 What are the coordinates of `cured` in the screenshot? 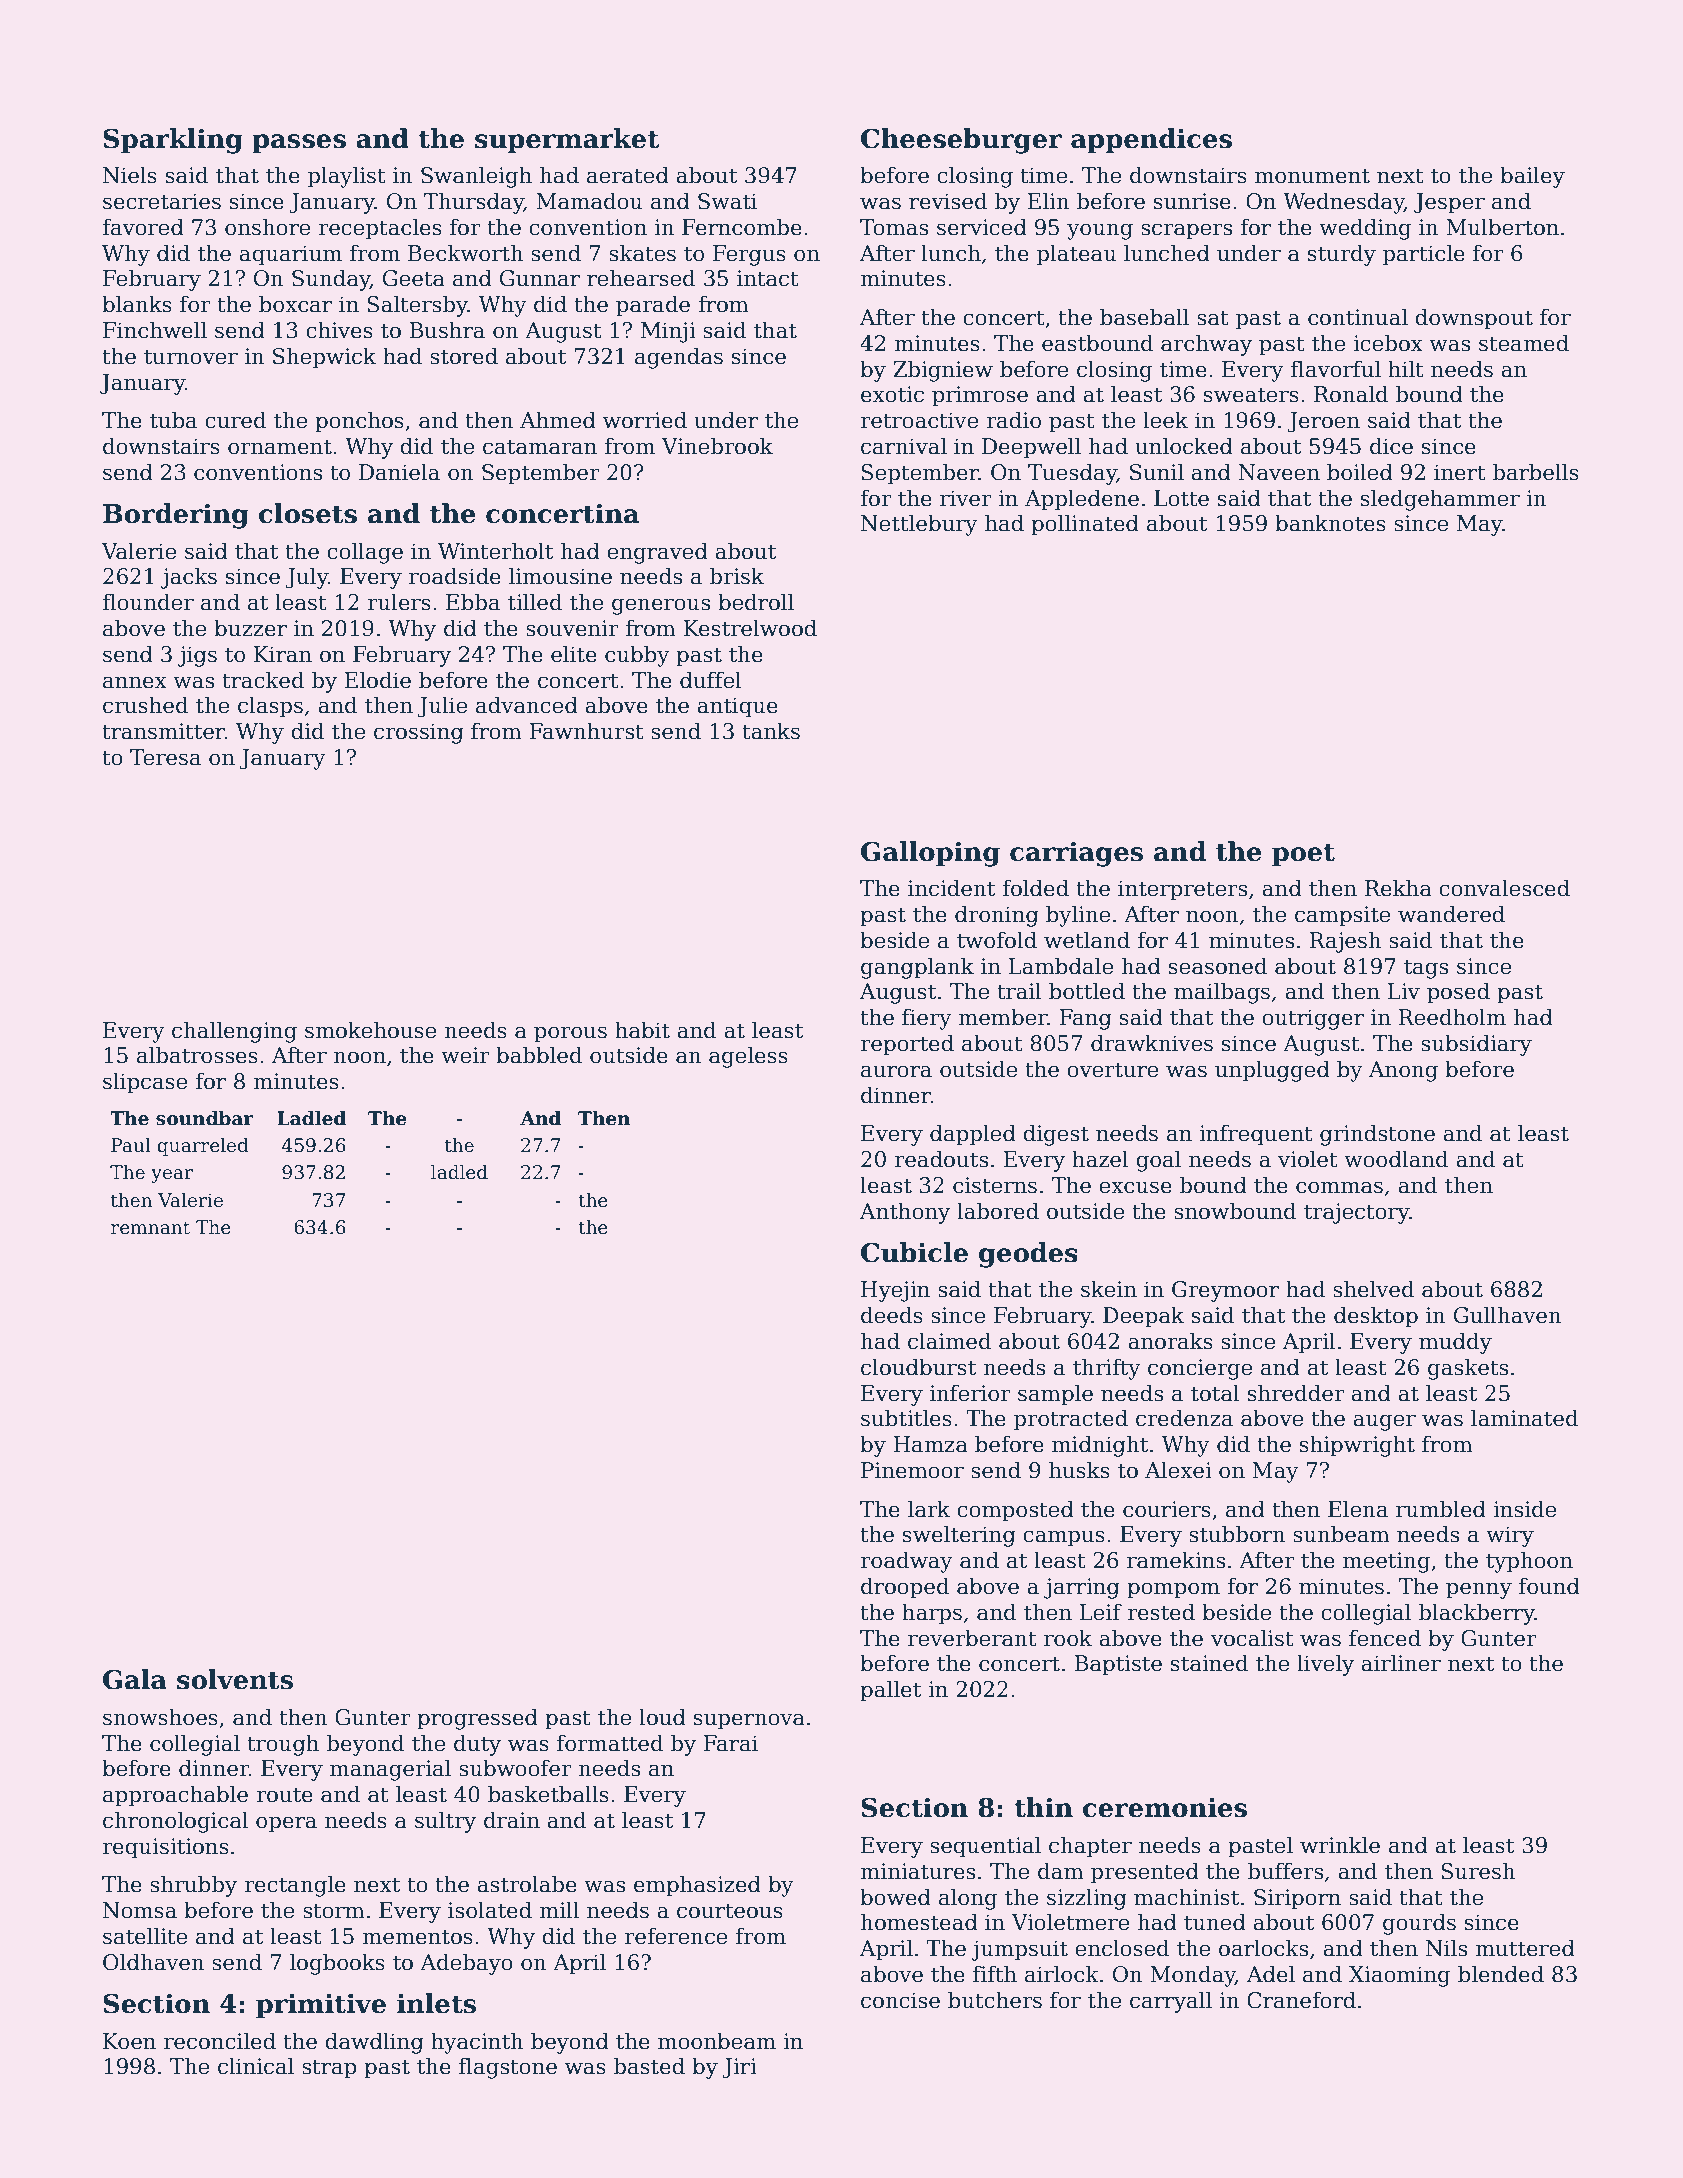 It's located at (235, 420).
